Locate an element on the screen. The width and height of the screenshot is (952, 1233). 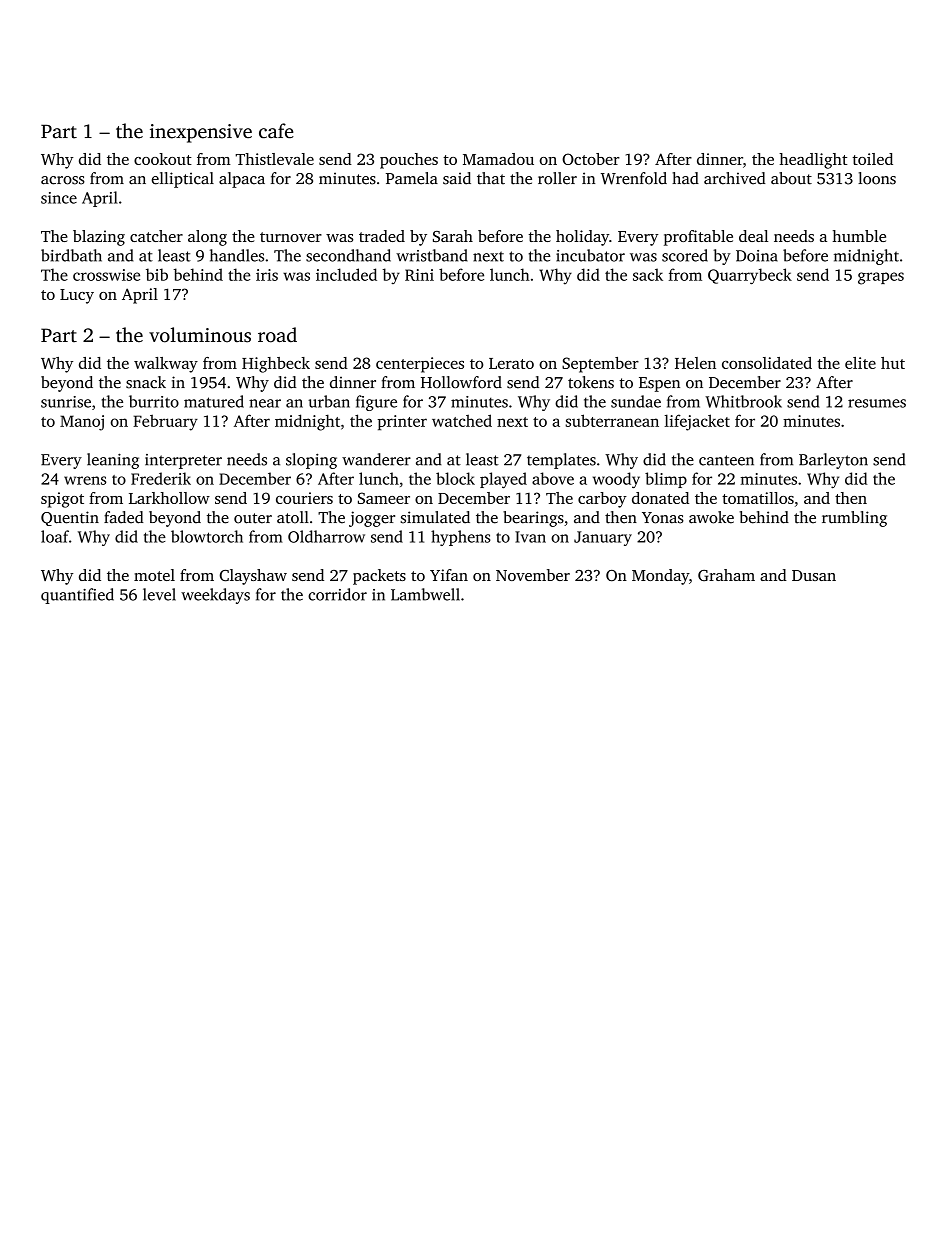
inexpensive is located at coordinates (201, 133).
